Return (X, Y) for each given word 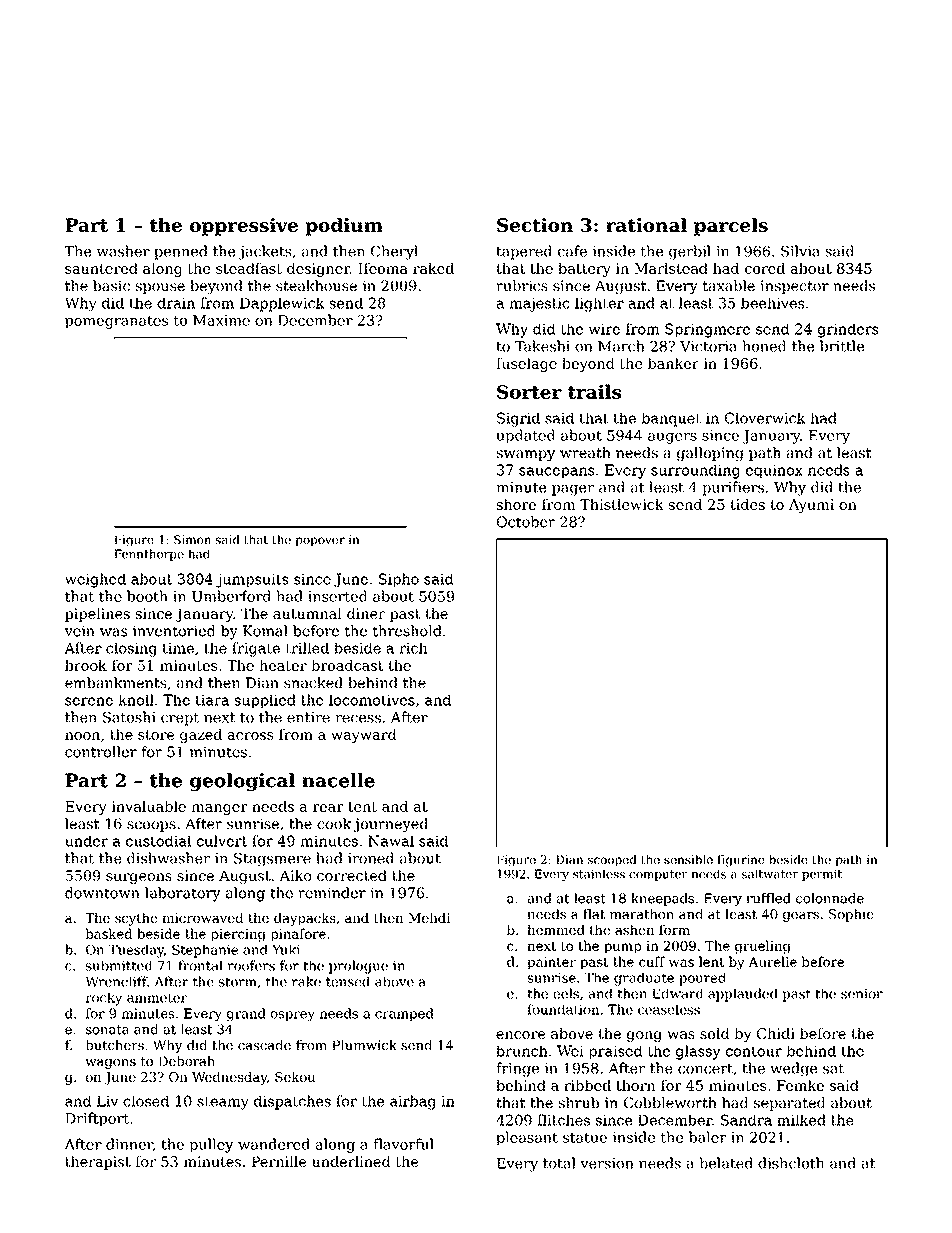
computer (658, 875)
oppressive (244, 227)
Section (535, 225)
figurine (741, 861)
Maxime (221, 320)
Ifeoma (383, 268)
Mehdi (429, 918)
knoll (136, 700)
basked (109, 933)
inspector (794, 287)
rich (413, 648)
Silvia (800, 251)
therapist (98, 1163)
